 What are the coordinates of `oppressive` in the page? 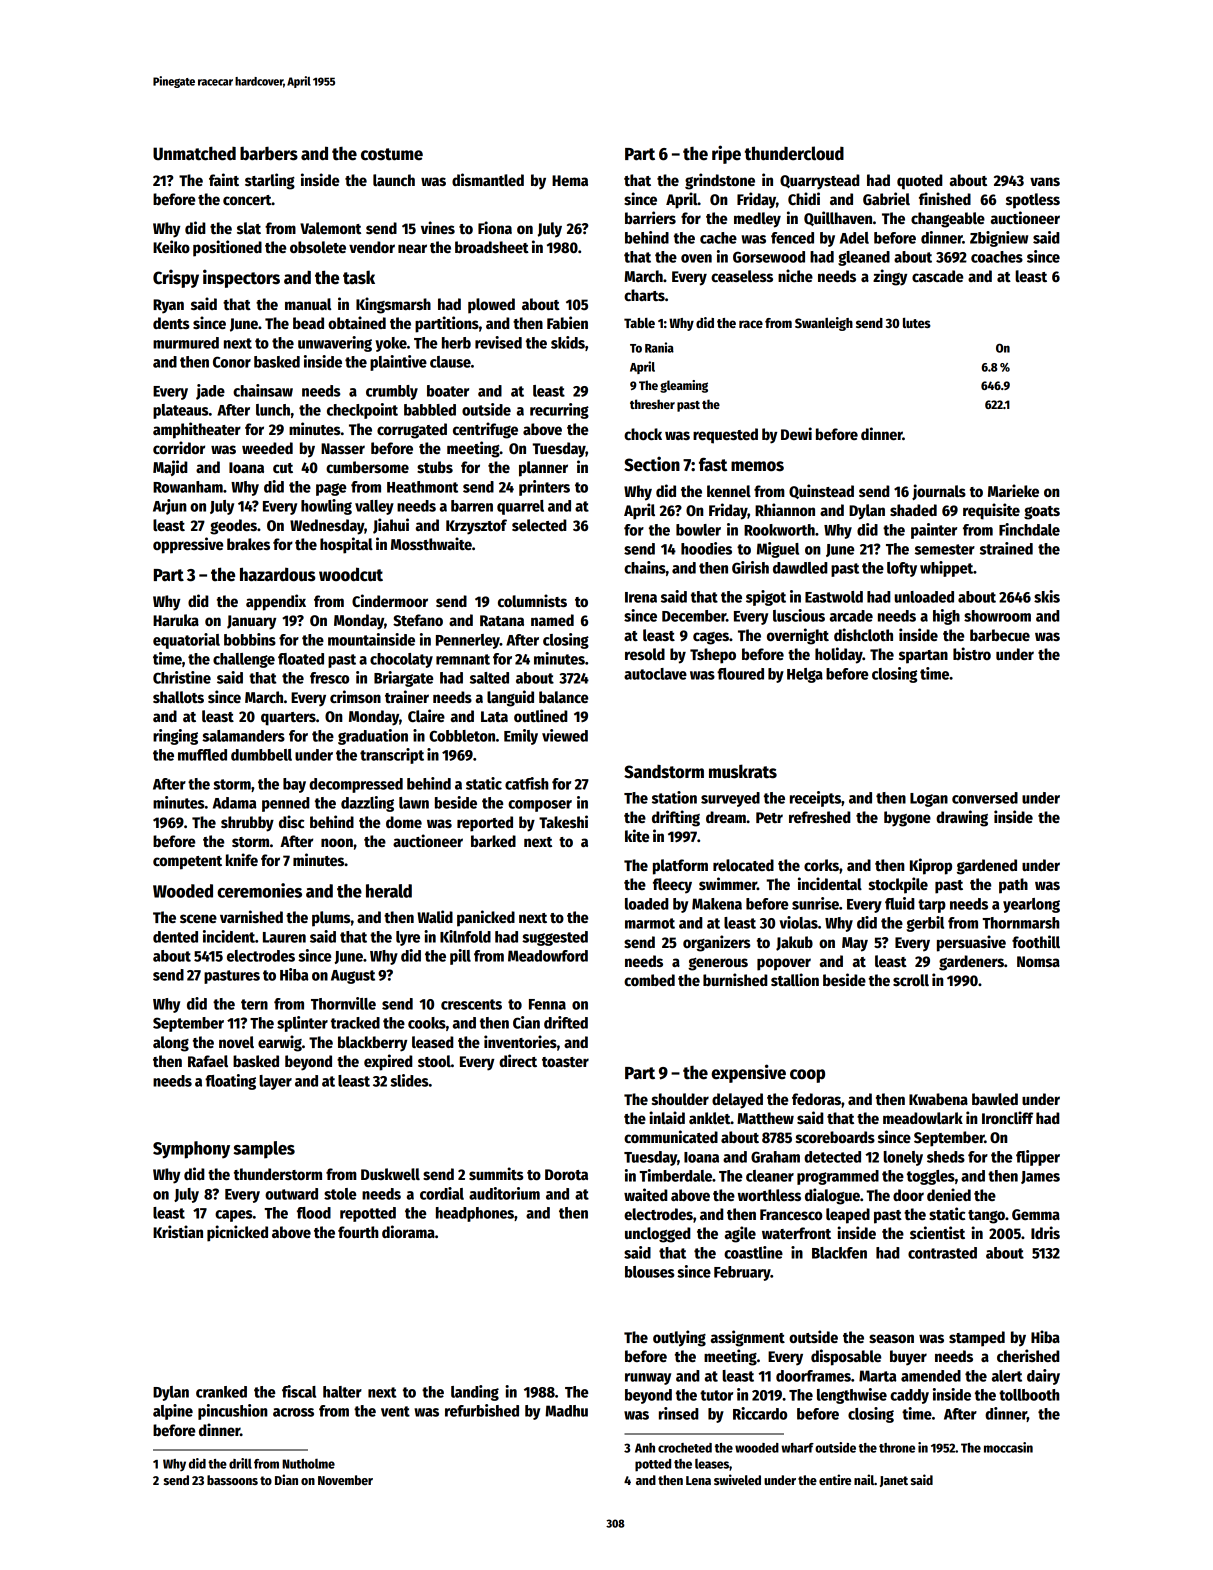 It's located at (188, 545).
